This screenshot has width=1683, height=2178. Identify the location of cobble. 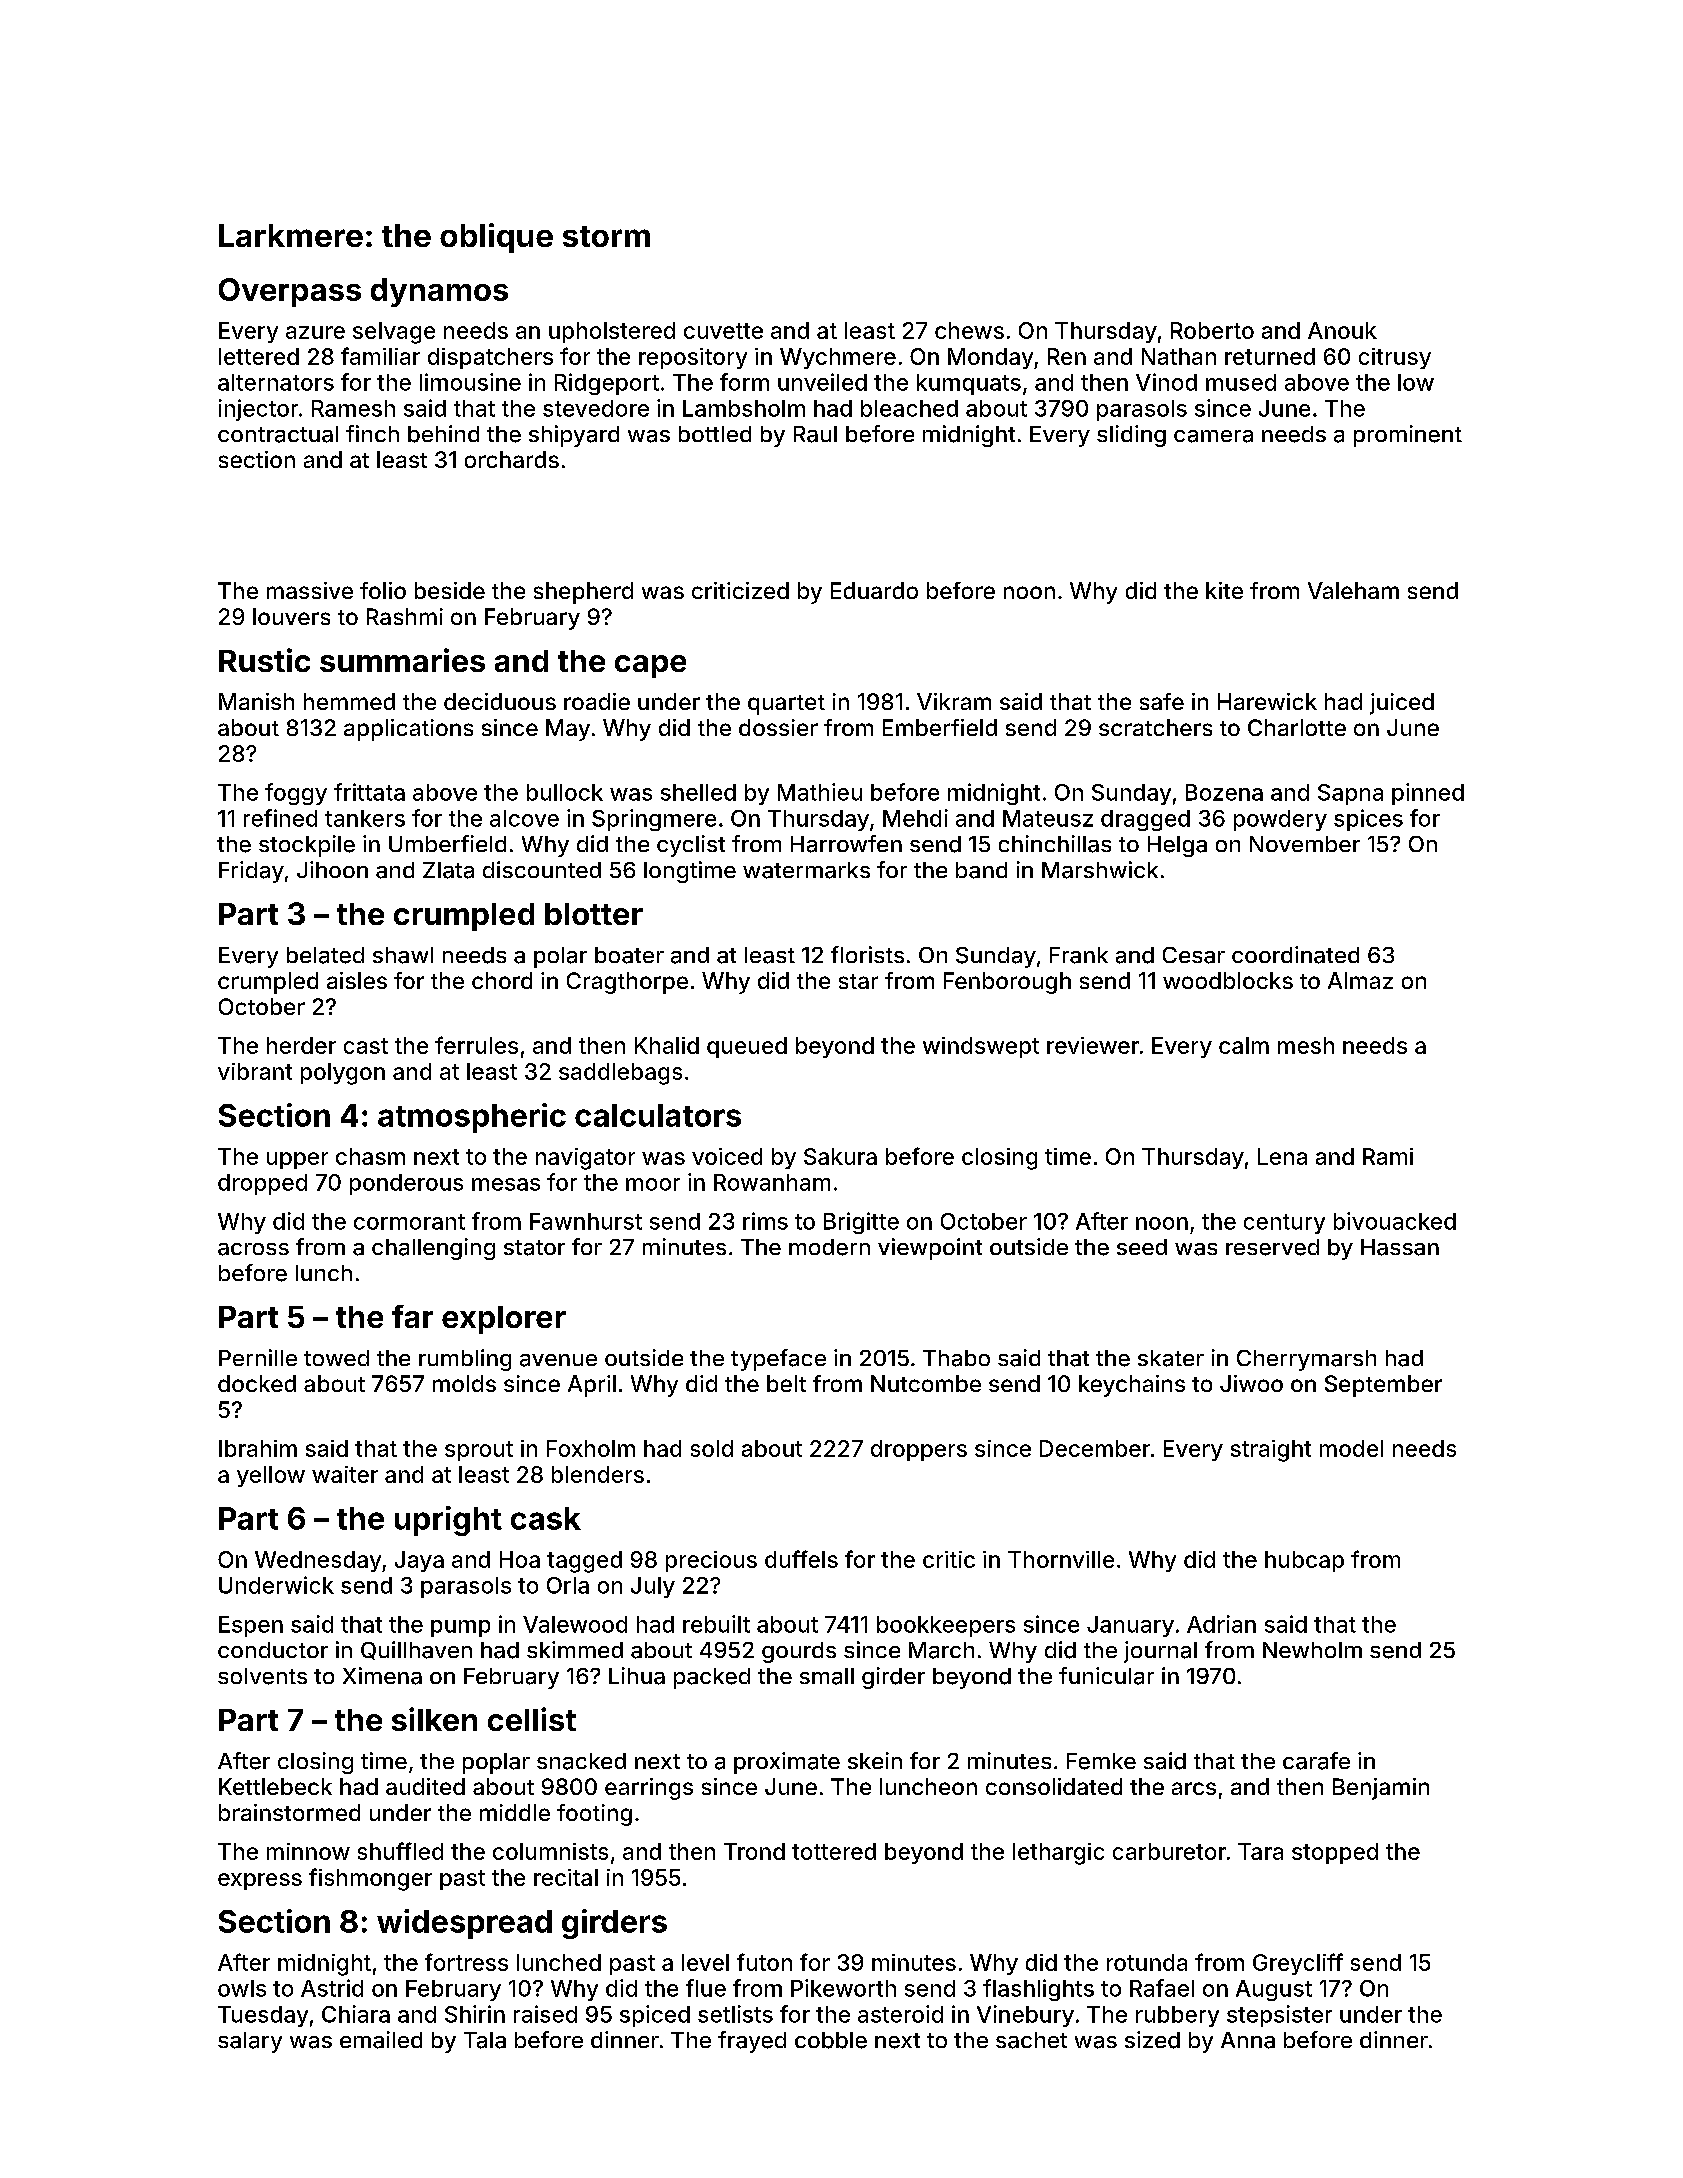
(831, 2040).
